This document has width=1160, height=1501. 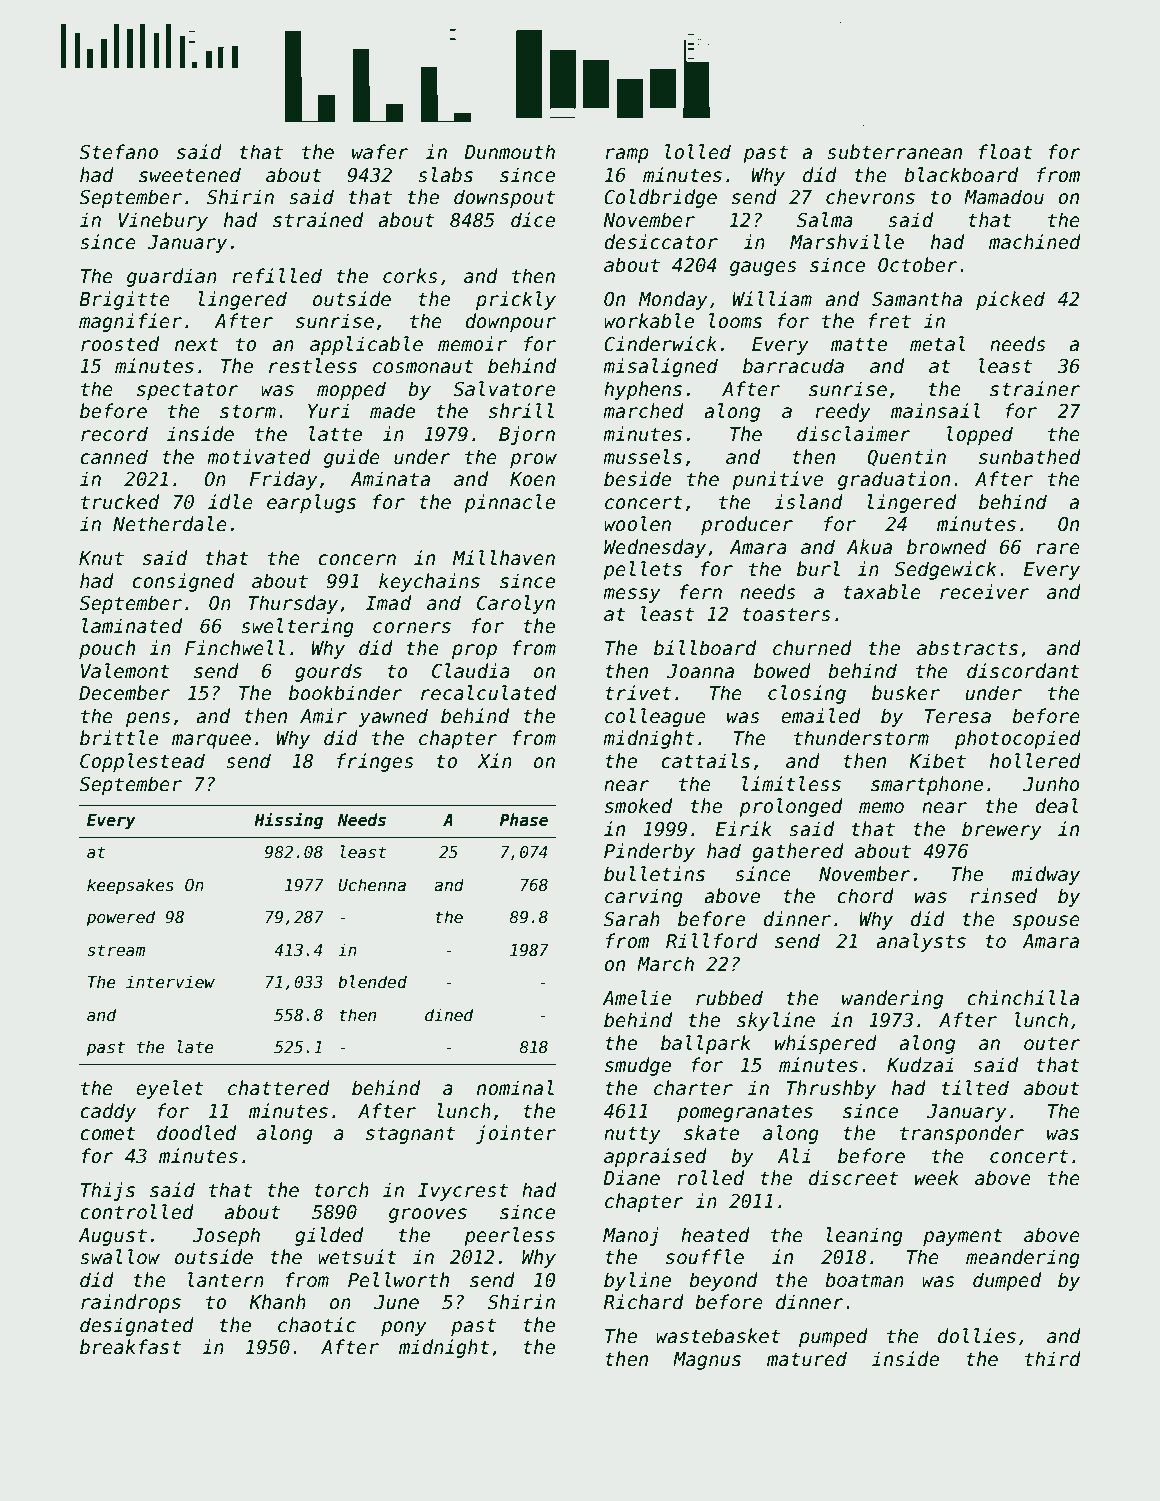 What do you see at coordinates (967, 648) in the document?
I see `abstracts` at bounding box center [967, 648].
